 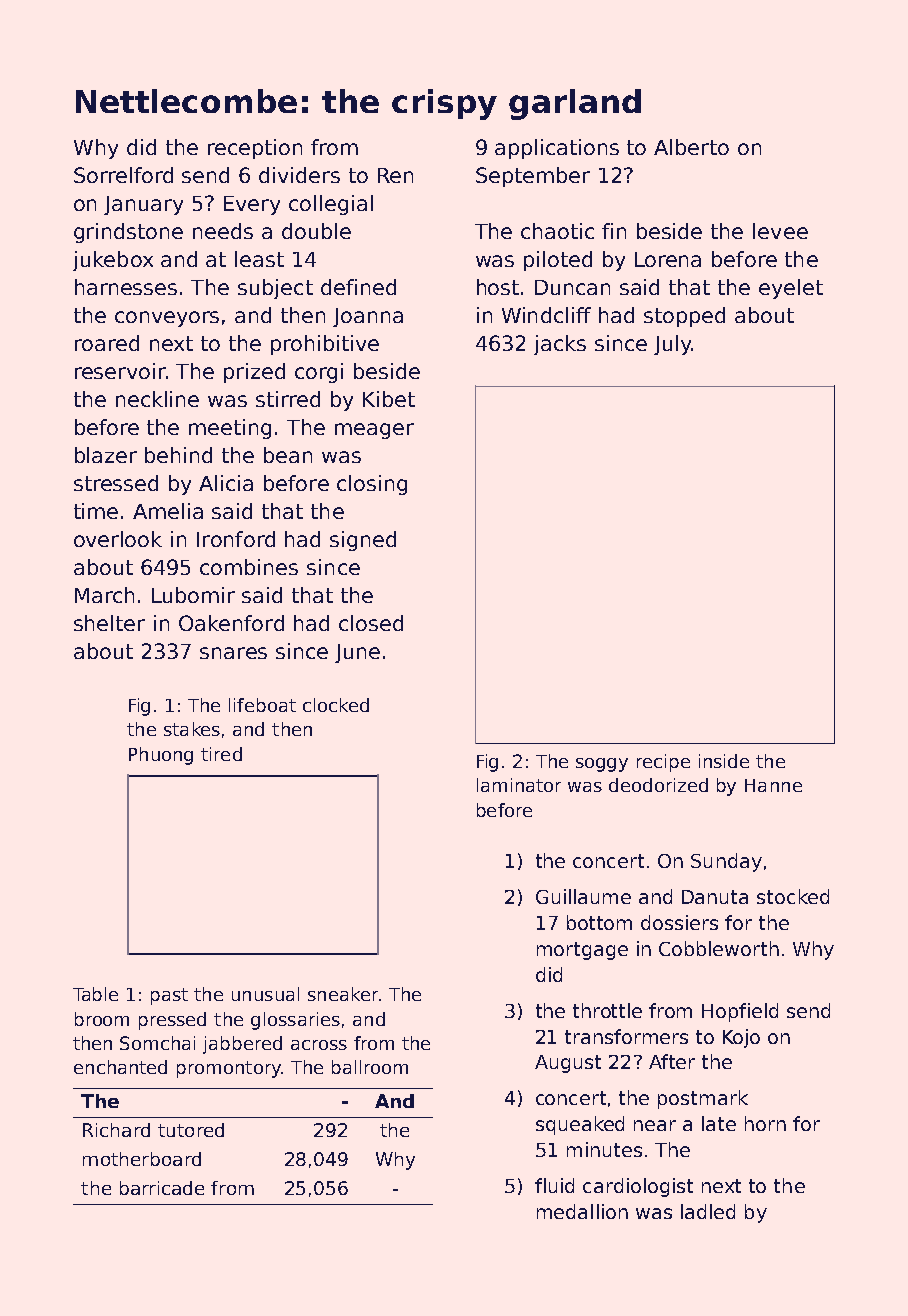 I want to click on behind, so click(x=178, y=455).
